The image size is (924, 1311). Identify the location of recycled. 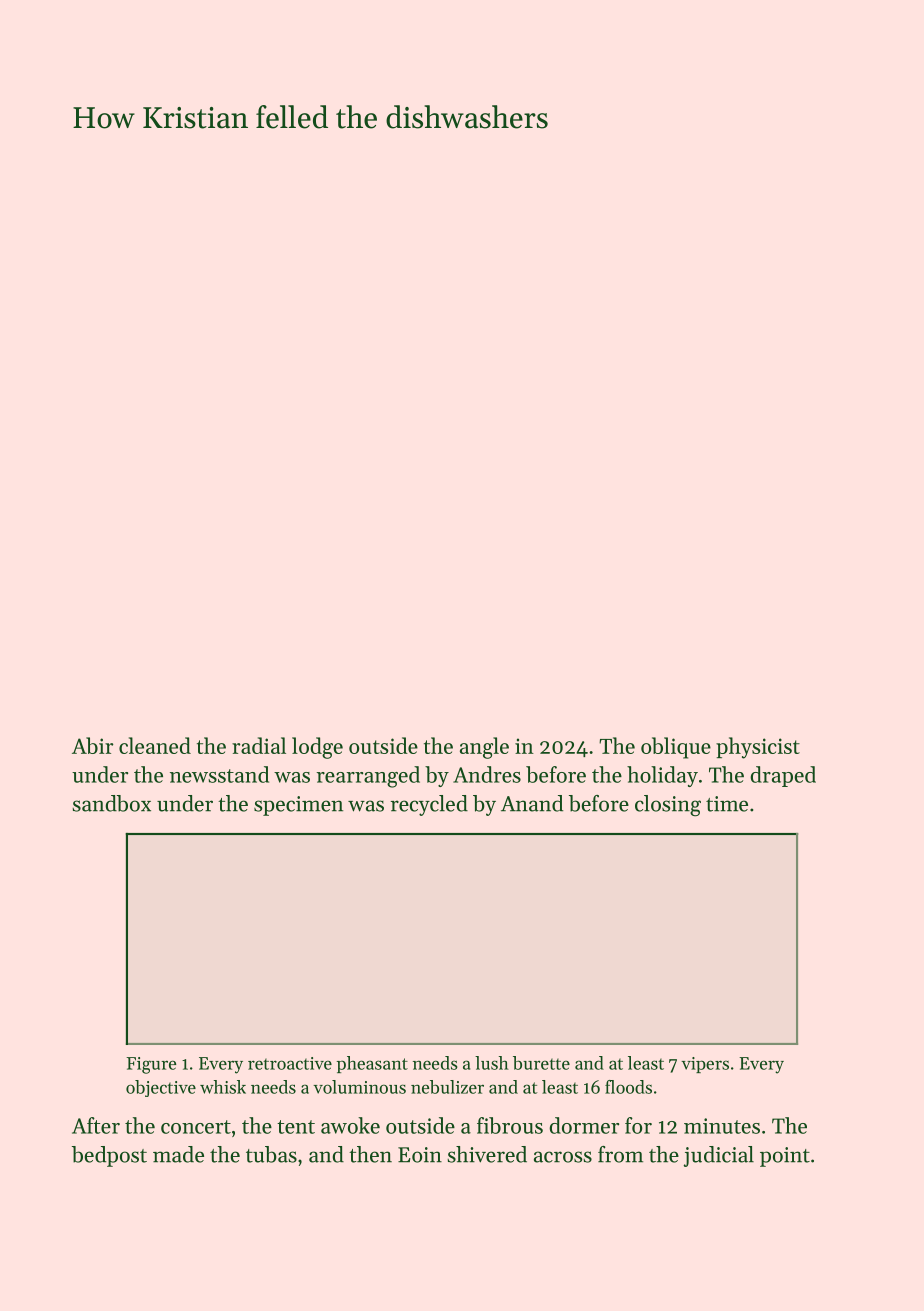
(429, 805).
